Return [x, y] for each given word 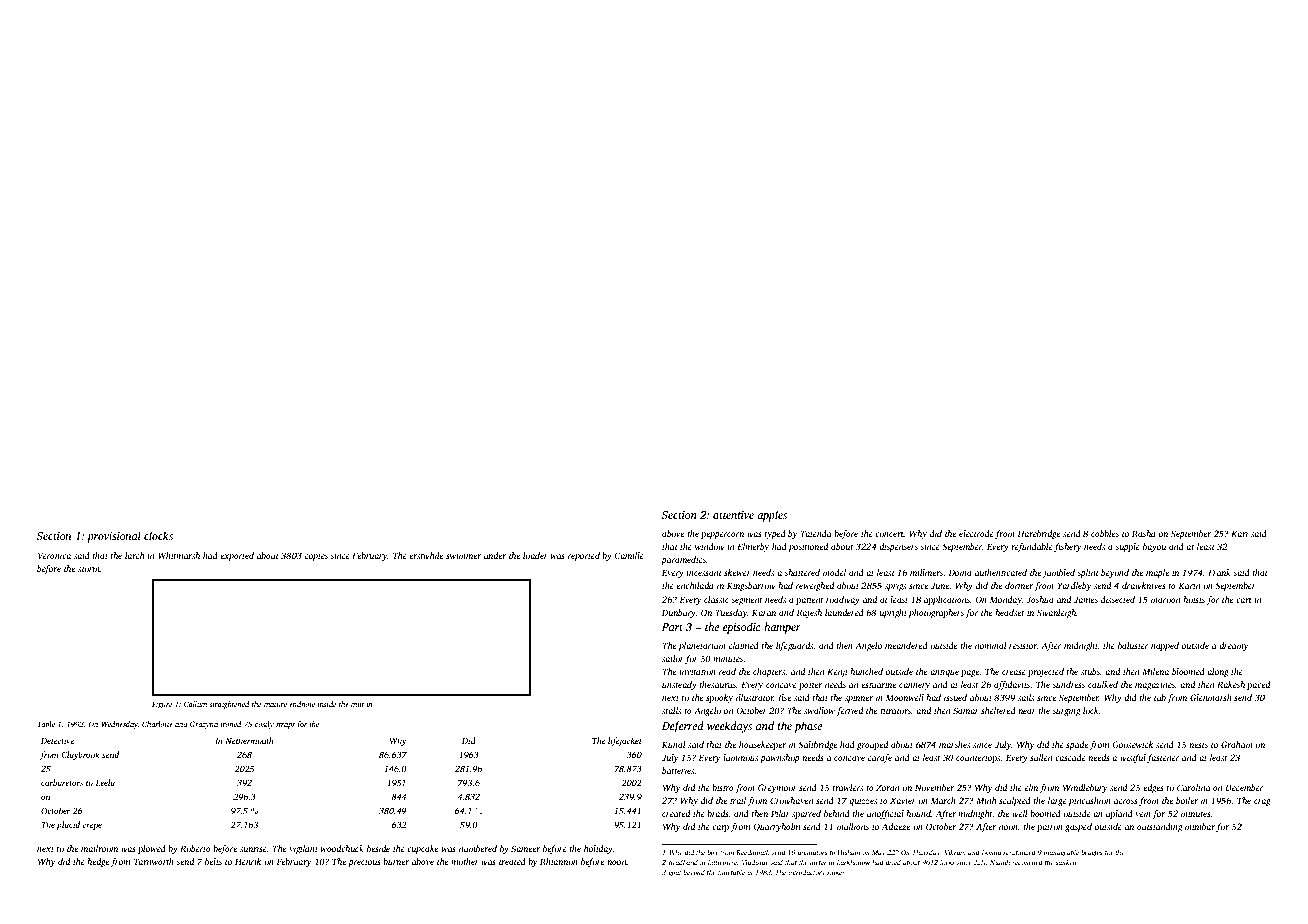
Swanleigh [1056, 613]
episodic [741, 628]
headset [1010, 612]
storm [89, 569]
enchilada [695, 585]
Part [672, 627]
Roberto [195, 848]
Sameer [525, 848]
